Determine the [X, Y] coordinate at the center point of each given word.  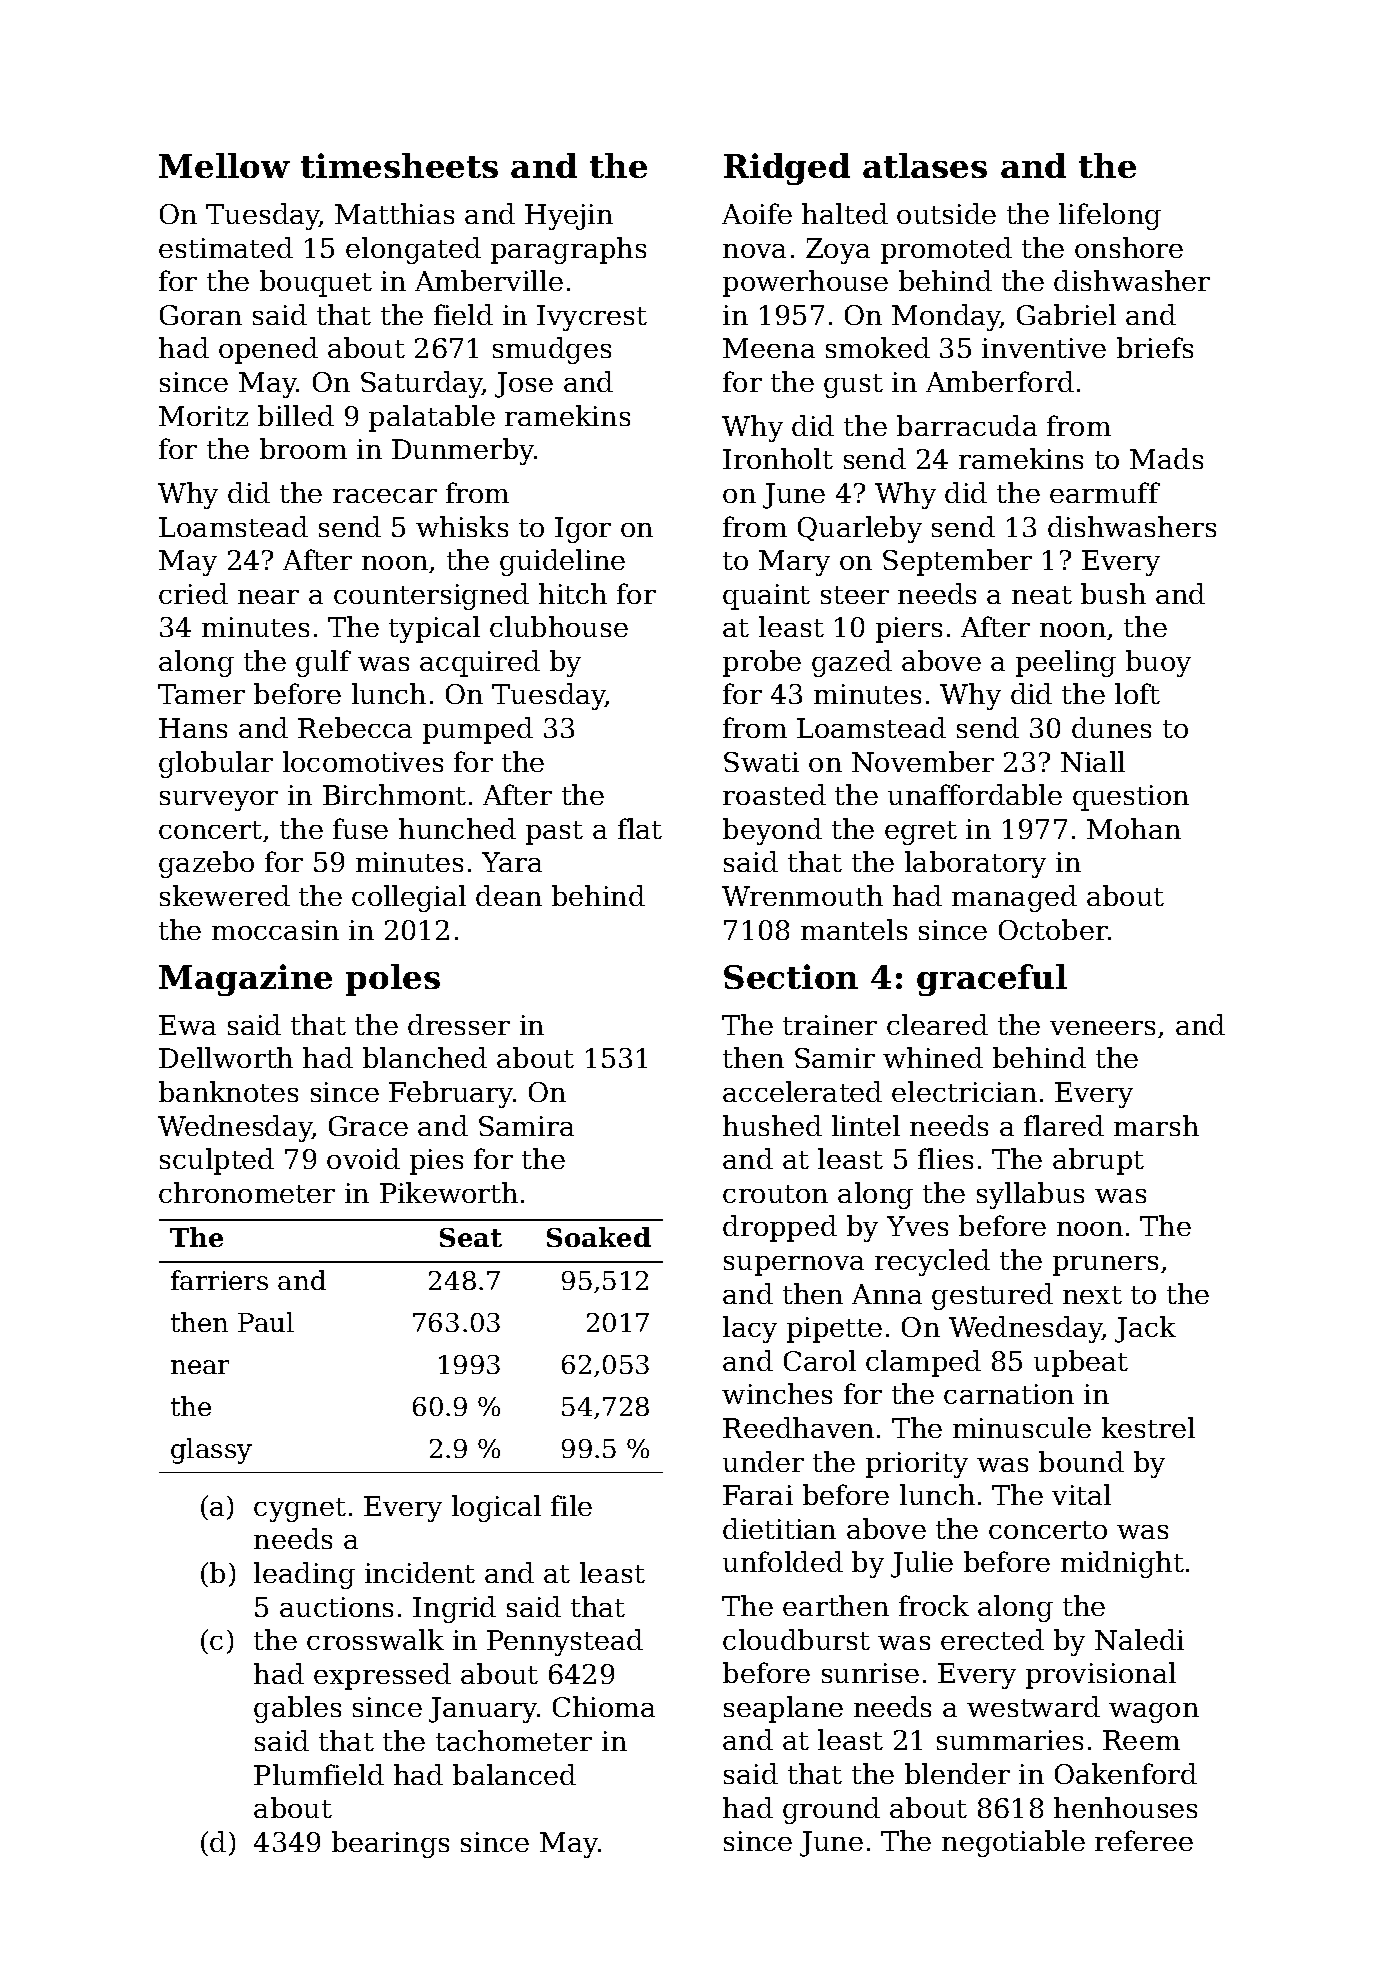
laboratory [975, 864]
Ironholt [778, 458]
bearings [390, 1844]
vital [1081, 1494]
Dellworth [226, 1057]
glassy [211, 1451]
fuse [360, 828]
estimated [226, 247]
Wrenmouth [802, 895]
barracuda [967, 425]
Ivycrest [592, 318]
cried [193, 593]
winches [777, 1393]
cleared [937, 1024]
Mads [1166, 458]
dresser [459, 1024]
